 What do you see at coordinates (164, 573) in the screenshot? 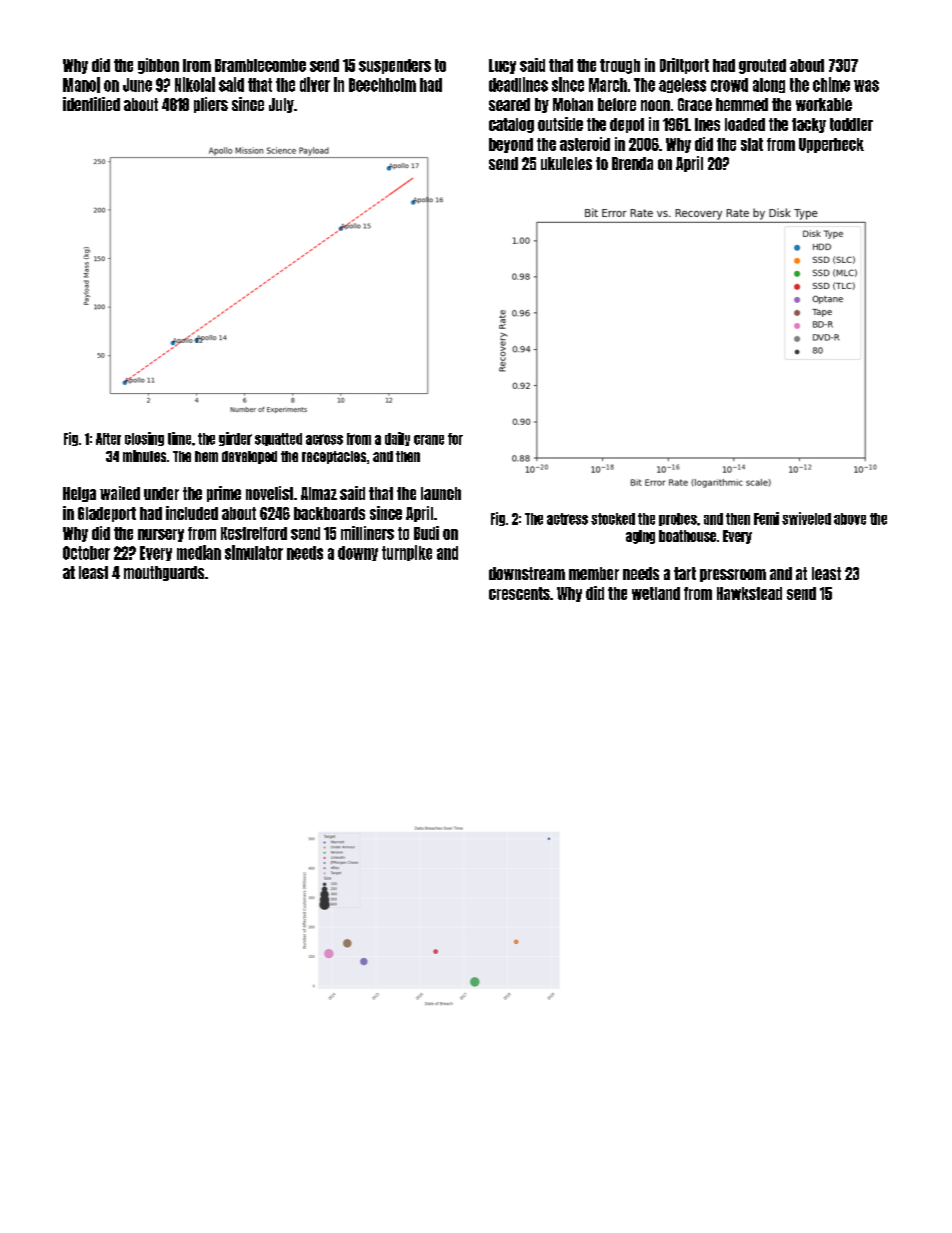
I see `mouthguards` at bounding box center [164, 573].
